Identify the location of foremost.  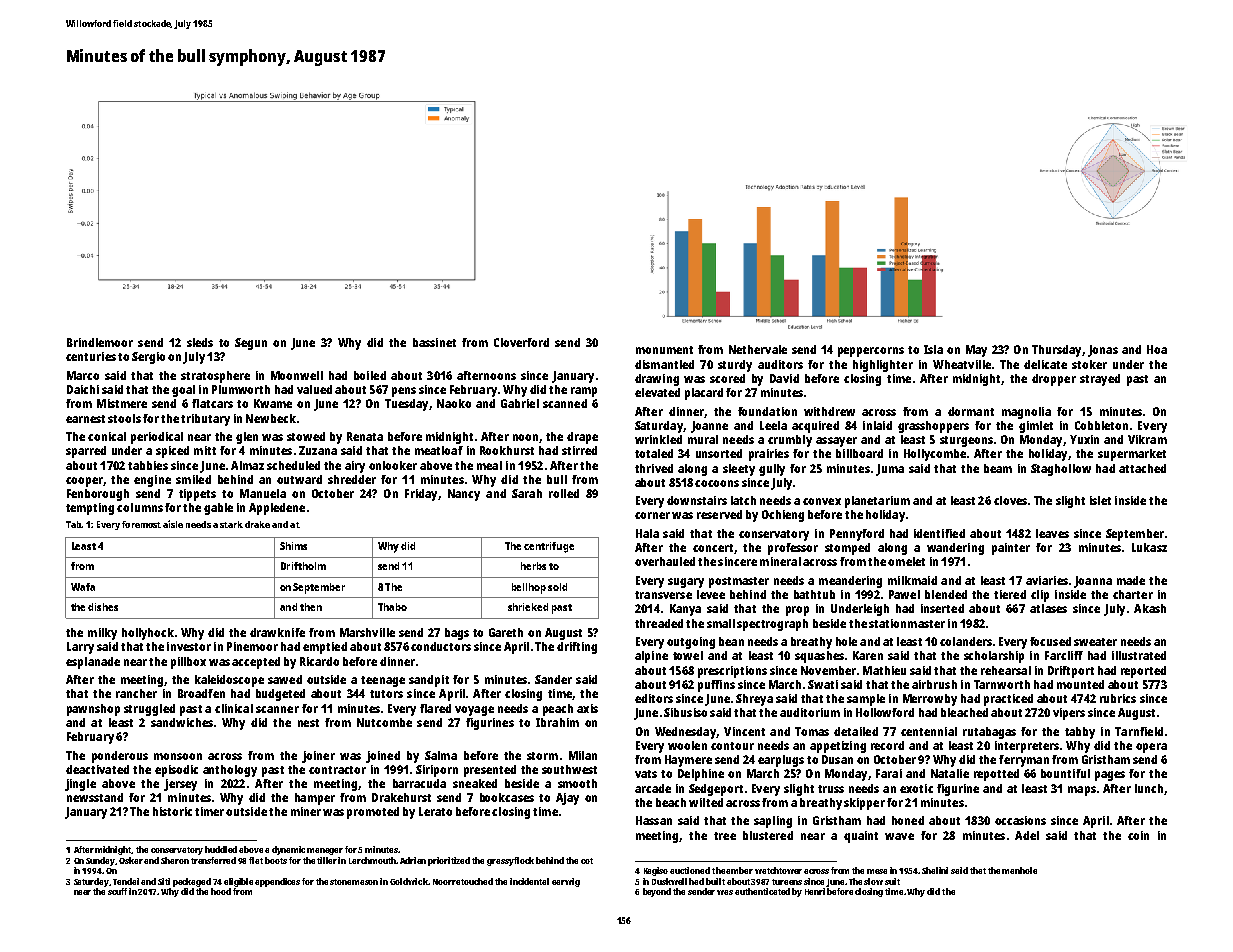
(141, 524).
